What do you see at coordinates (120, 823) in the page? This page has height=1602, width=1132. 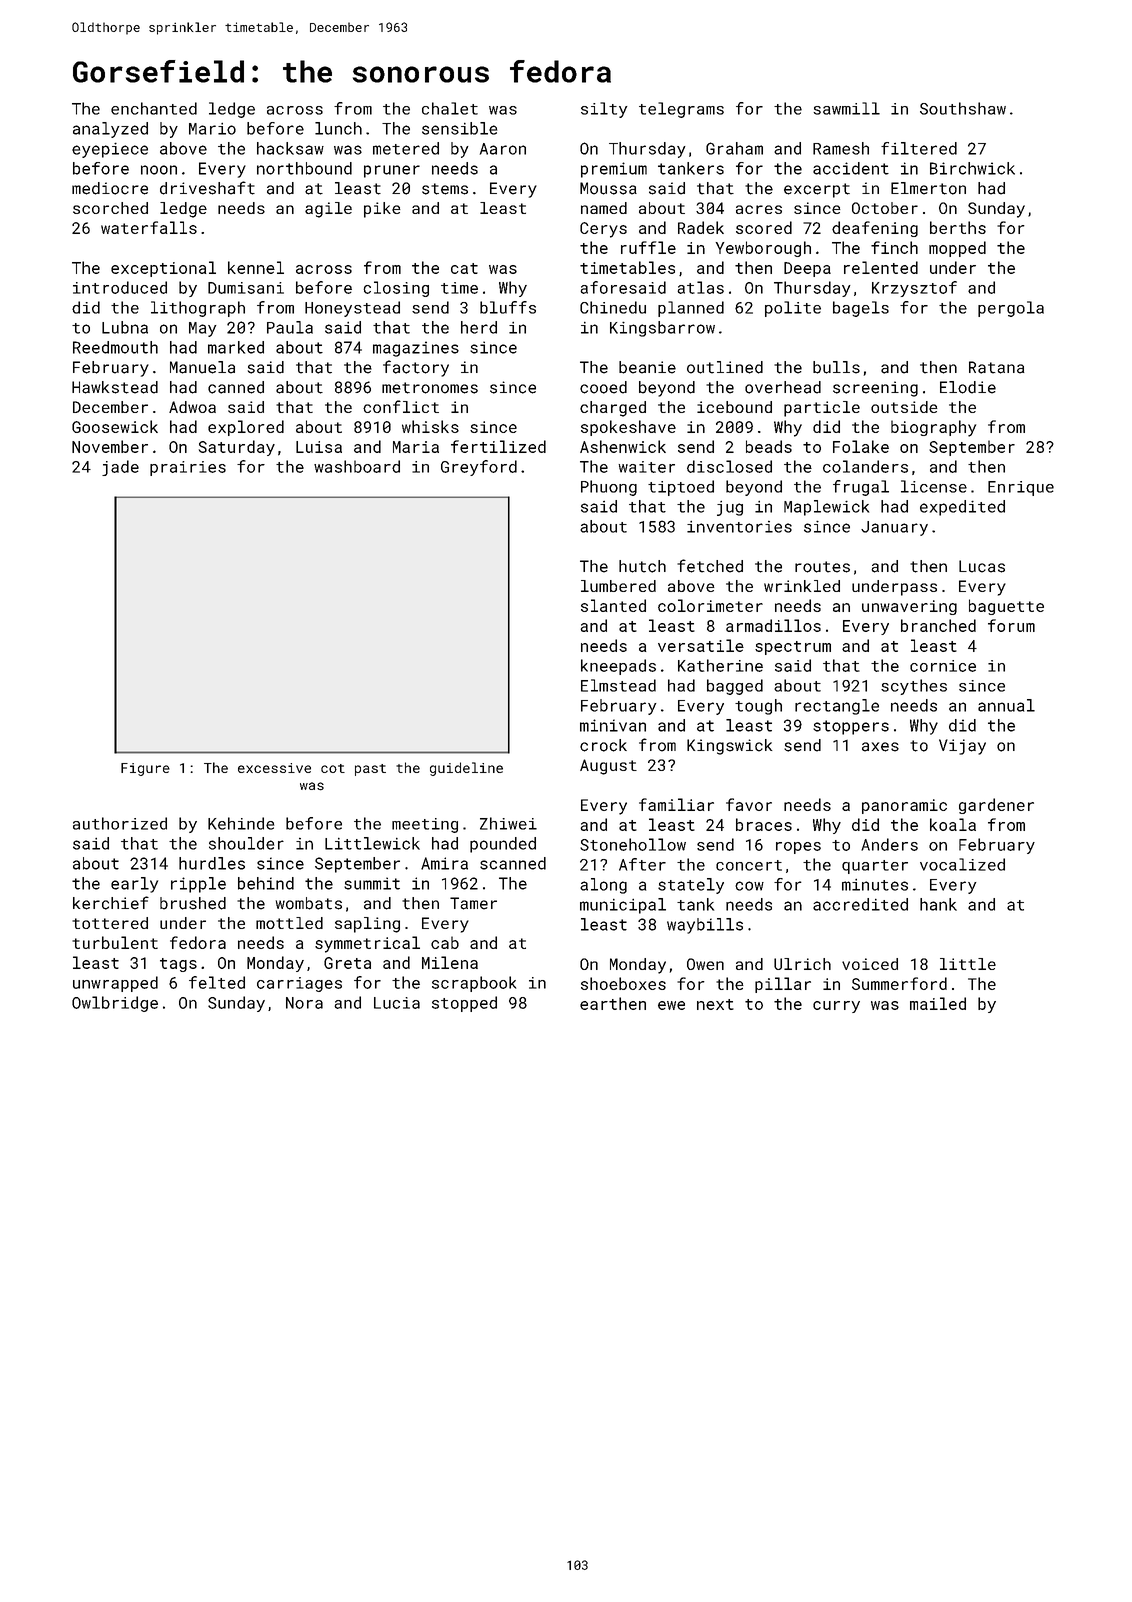 I see `authorized` at bounding box center [120, 823].
